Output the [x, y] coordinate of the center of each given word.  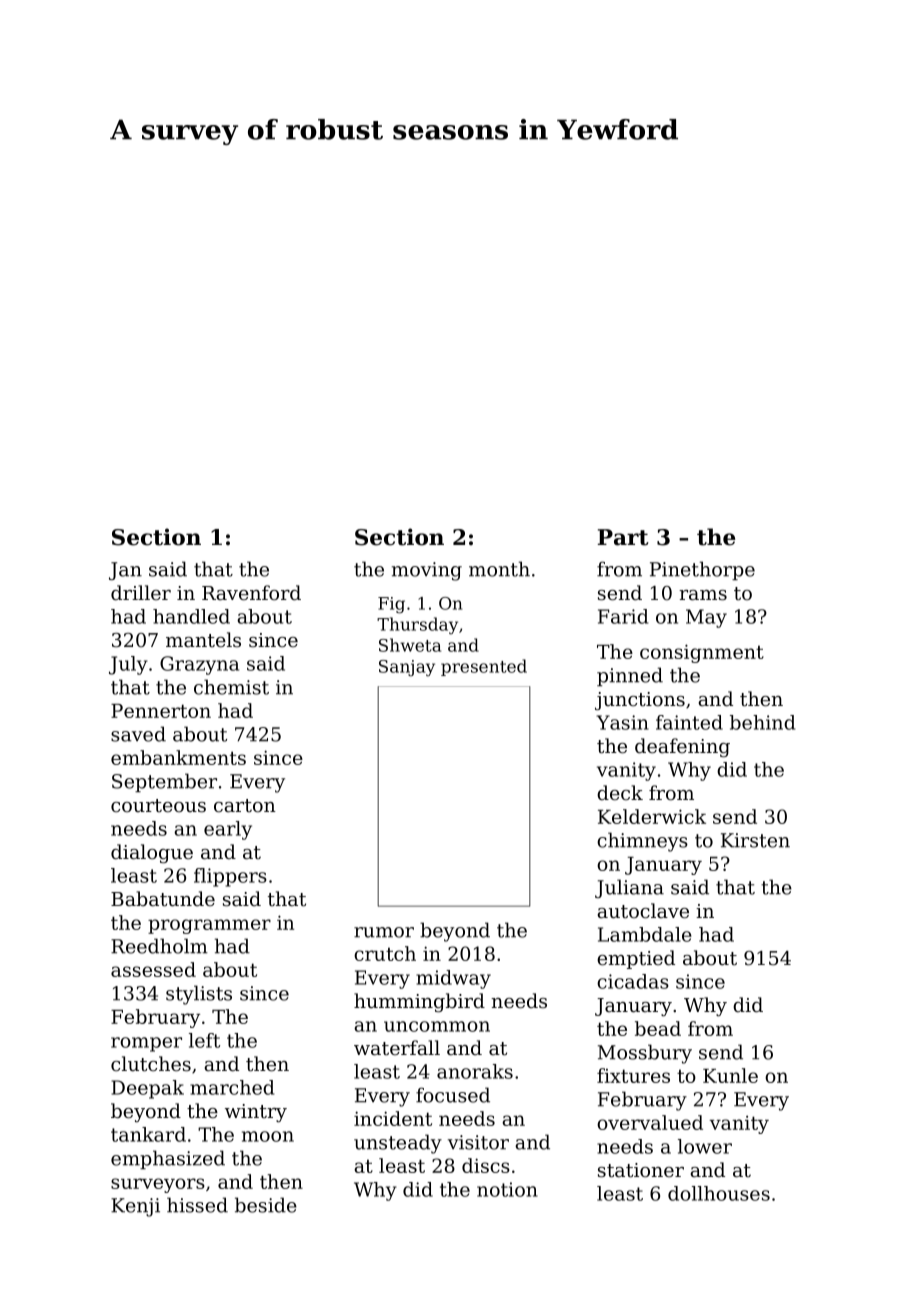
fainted [689, 722]
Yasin [622, 722]
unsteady [398, 1144]
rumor [384, 932]
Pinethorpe [702, 570]
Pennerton [161, 711]
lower [705, 1146]
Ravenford [251, 593]
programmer [209, 926]
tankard [148, 1134]
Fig [391, 605]
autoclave [643, 911]
